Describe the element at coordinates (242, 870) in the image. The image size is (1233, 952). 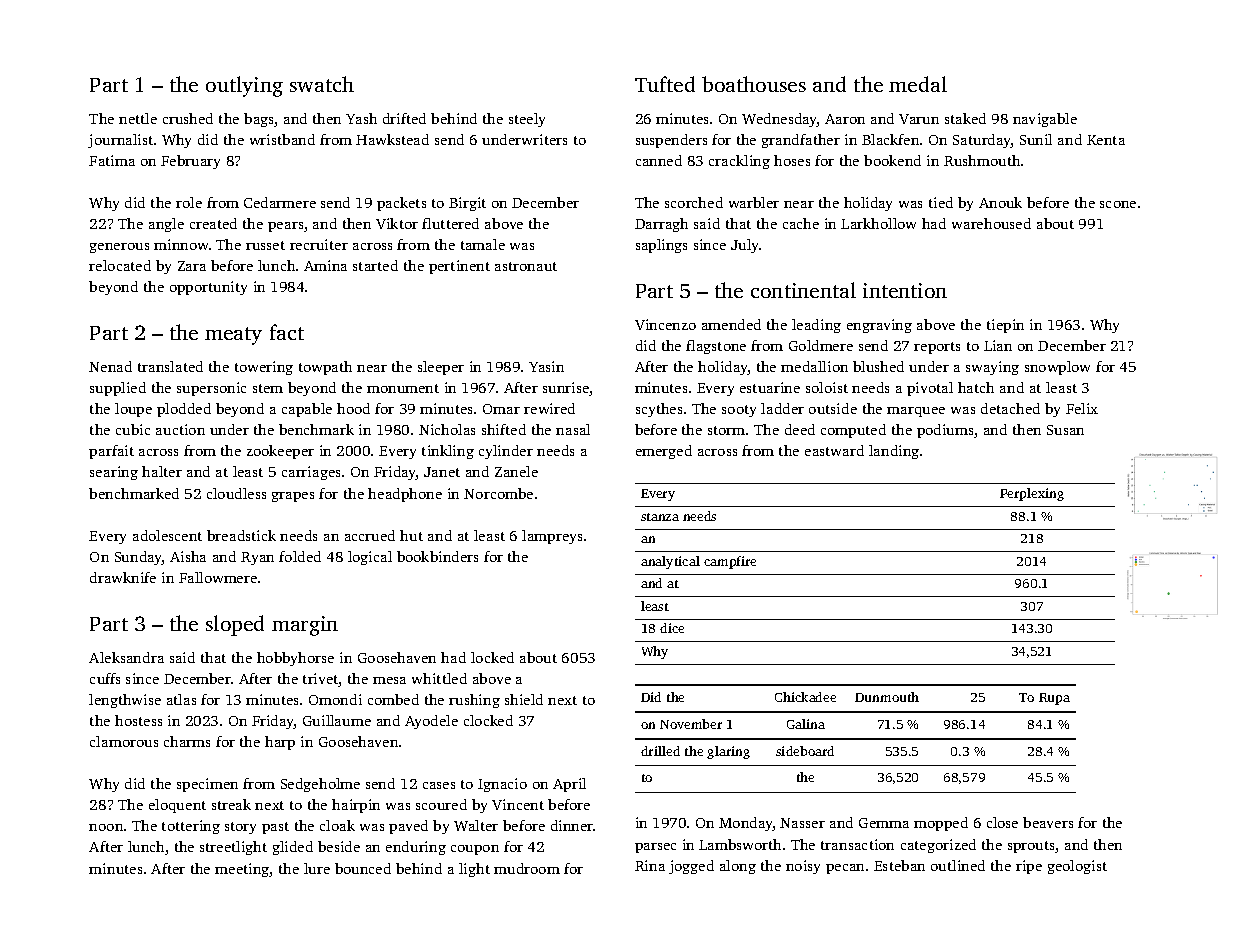
I see `meeting` at that location.
